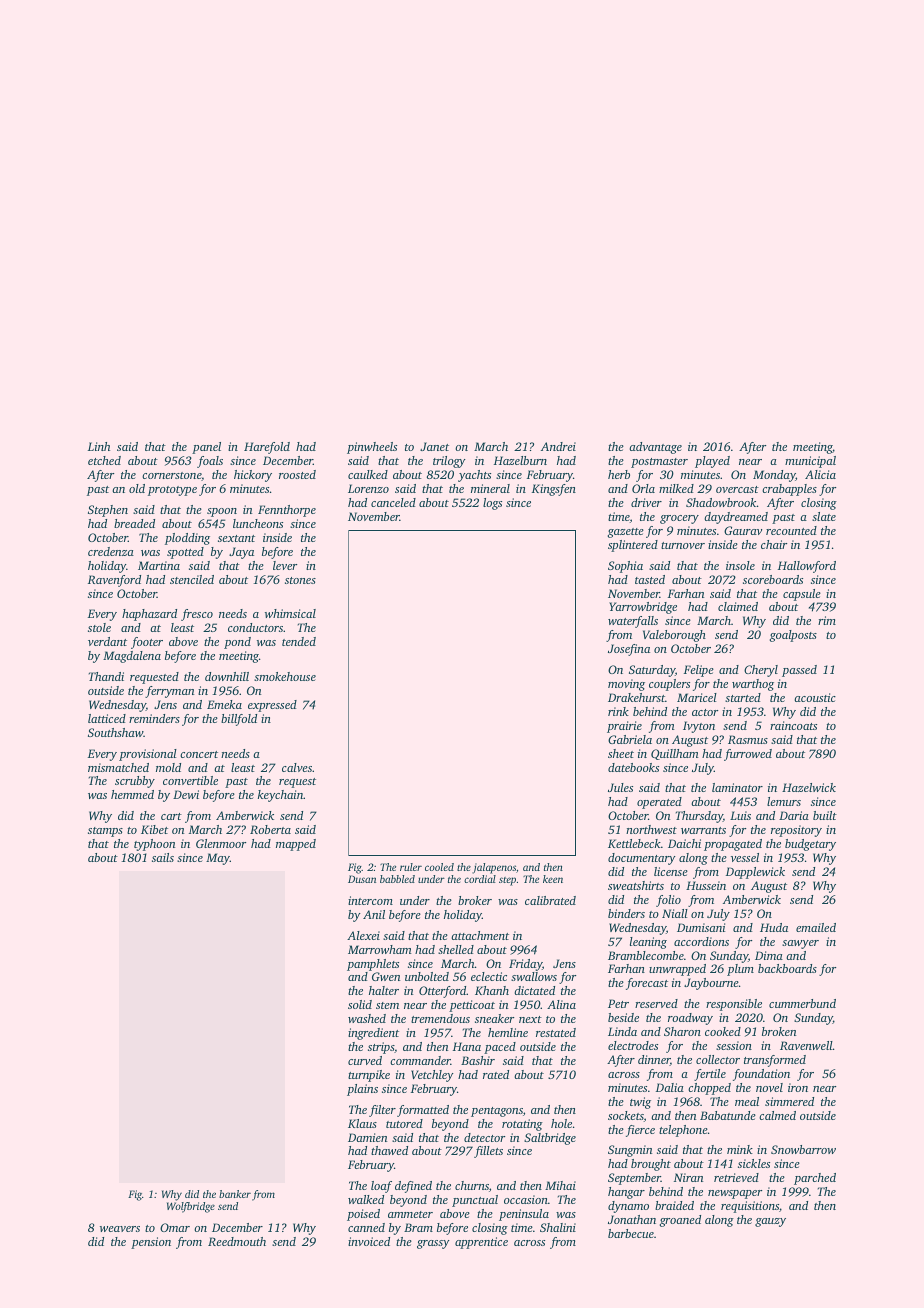 The height and width of the screenshot is (1308, 924). Describe the element at coordinates (373, 965) in the screenshot. I see `pamphlets` at that location.
